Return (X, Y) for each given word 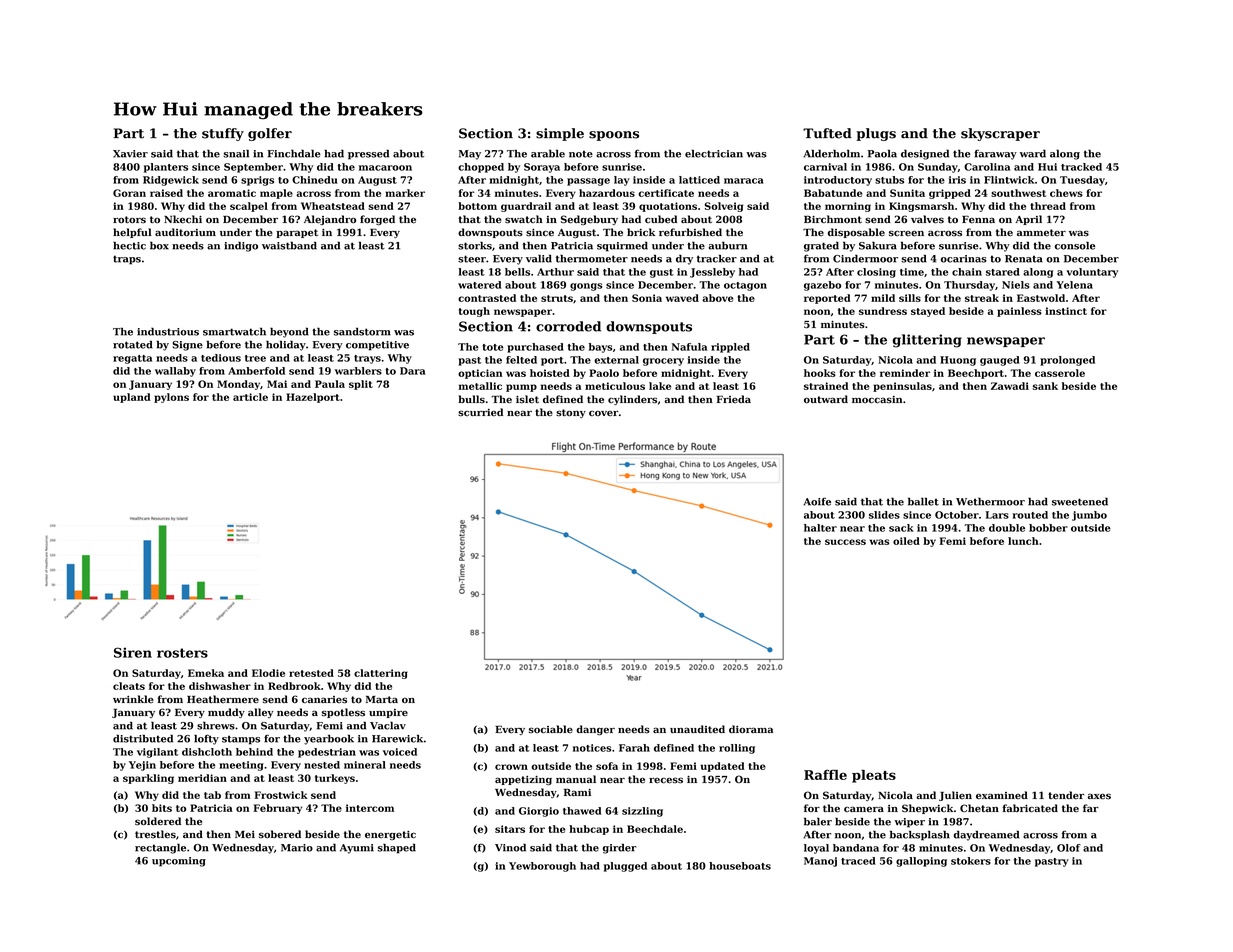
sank (1045, 386)
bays (600, 348)
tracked (1081, 167)
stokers (971, 861)
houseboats (740, 866)
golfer (270, 134)
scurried (480, 412)
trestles (155, 834)
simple (560, 134)
